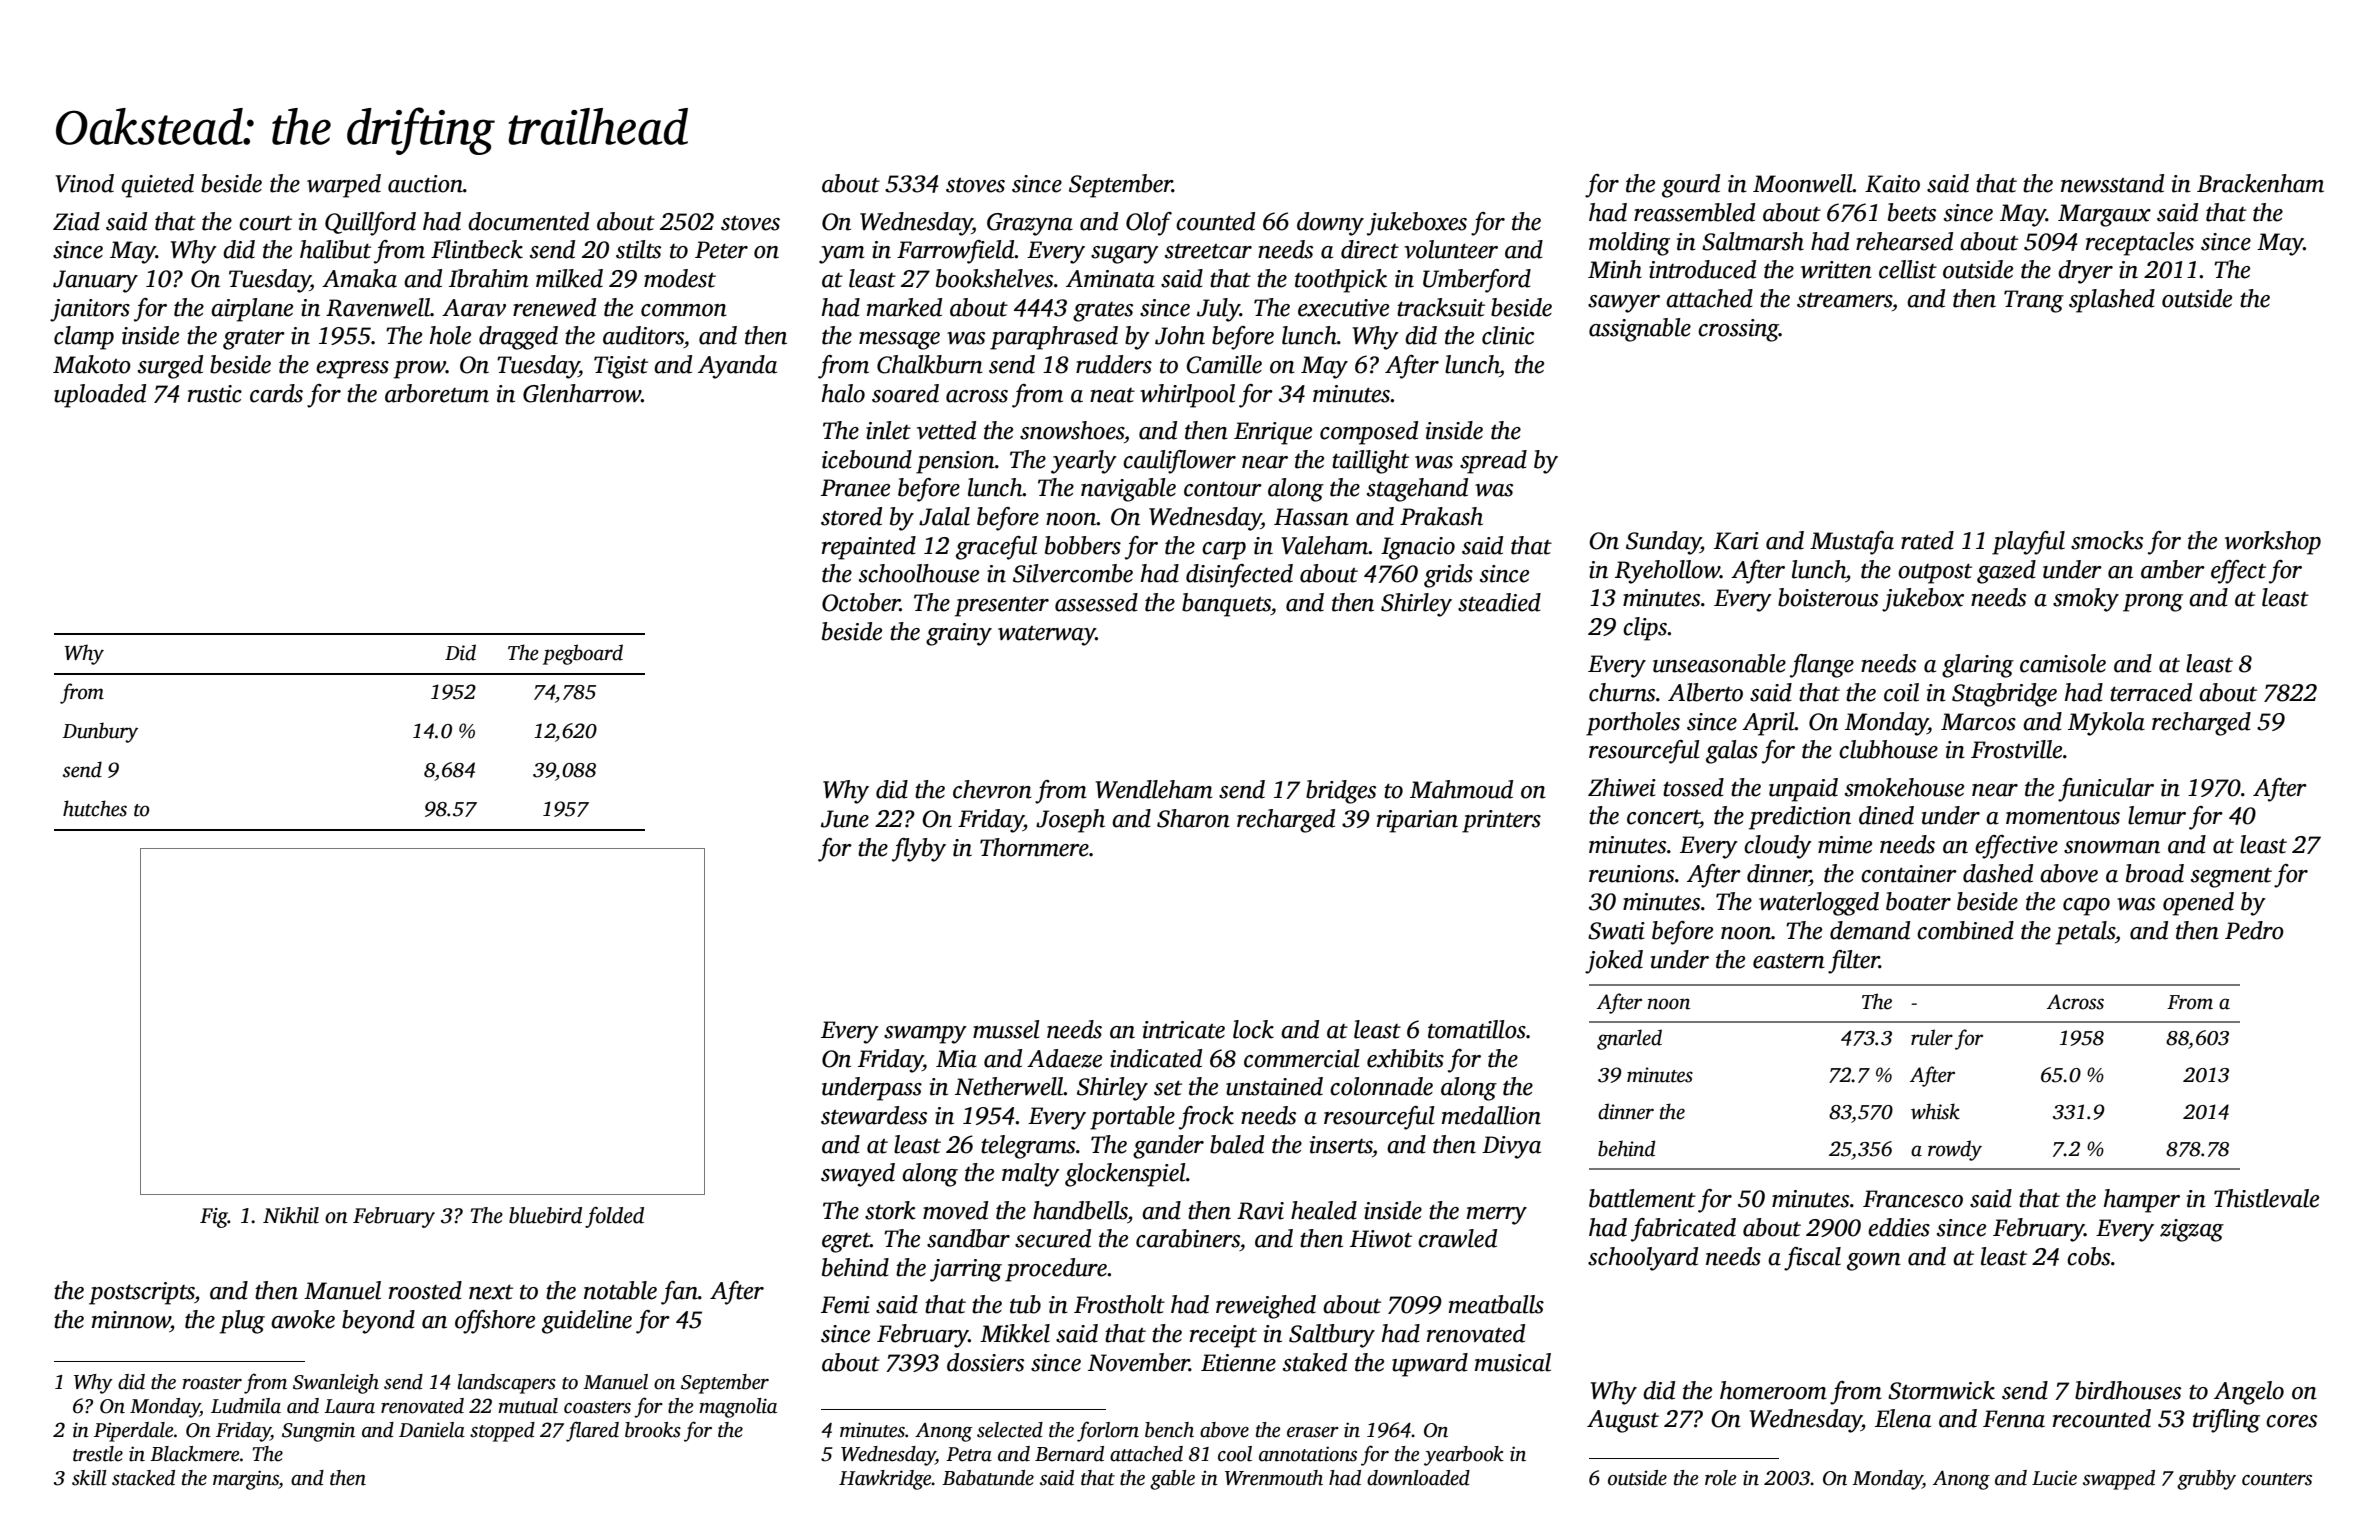 Image resolution: width=2380 pixels, height=1540 pixels. What do you see at coordinates (1643, 1259) in the image?
I see `schoolyard` at bounding box center [1643, 1259].
